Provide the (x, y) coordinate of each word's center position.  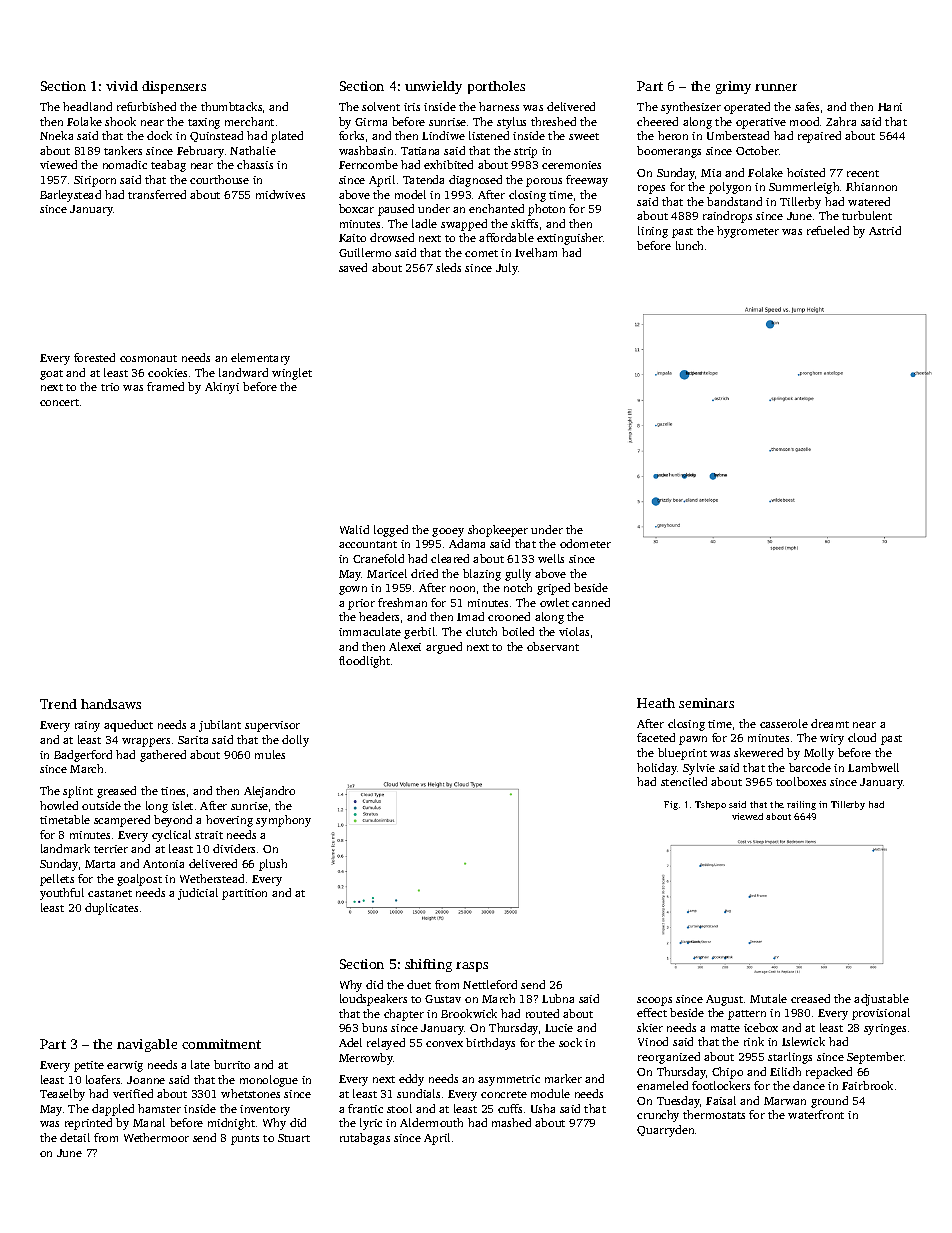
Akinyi (222, 388)
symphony (283, 821)
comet (481, 253)
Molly (819, 754)
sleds (448, 267)
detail (75, 1137)
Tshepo (710, 805)
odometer (585, 543)
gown (353, 590)
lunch (689, 245)
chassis (255, 164)
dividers (234, 848)
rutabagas (365, 1139)
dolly (295, 741)
